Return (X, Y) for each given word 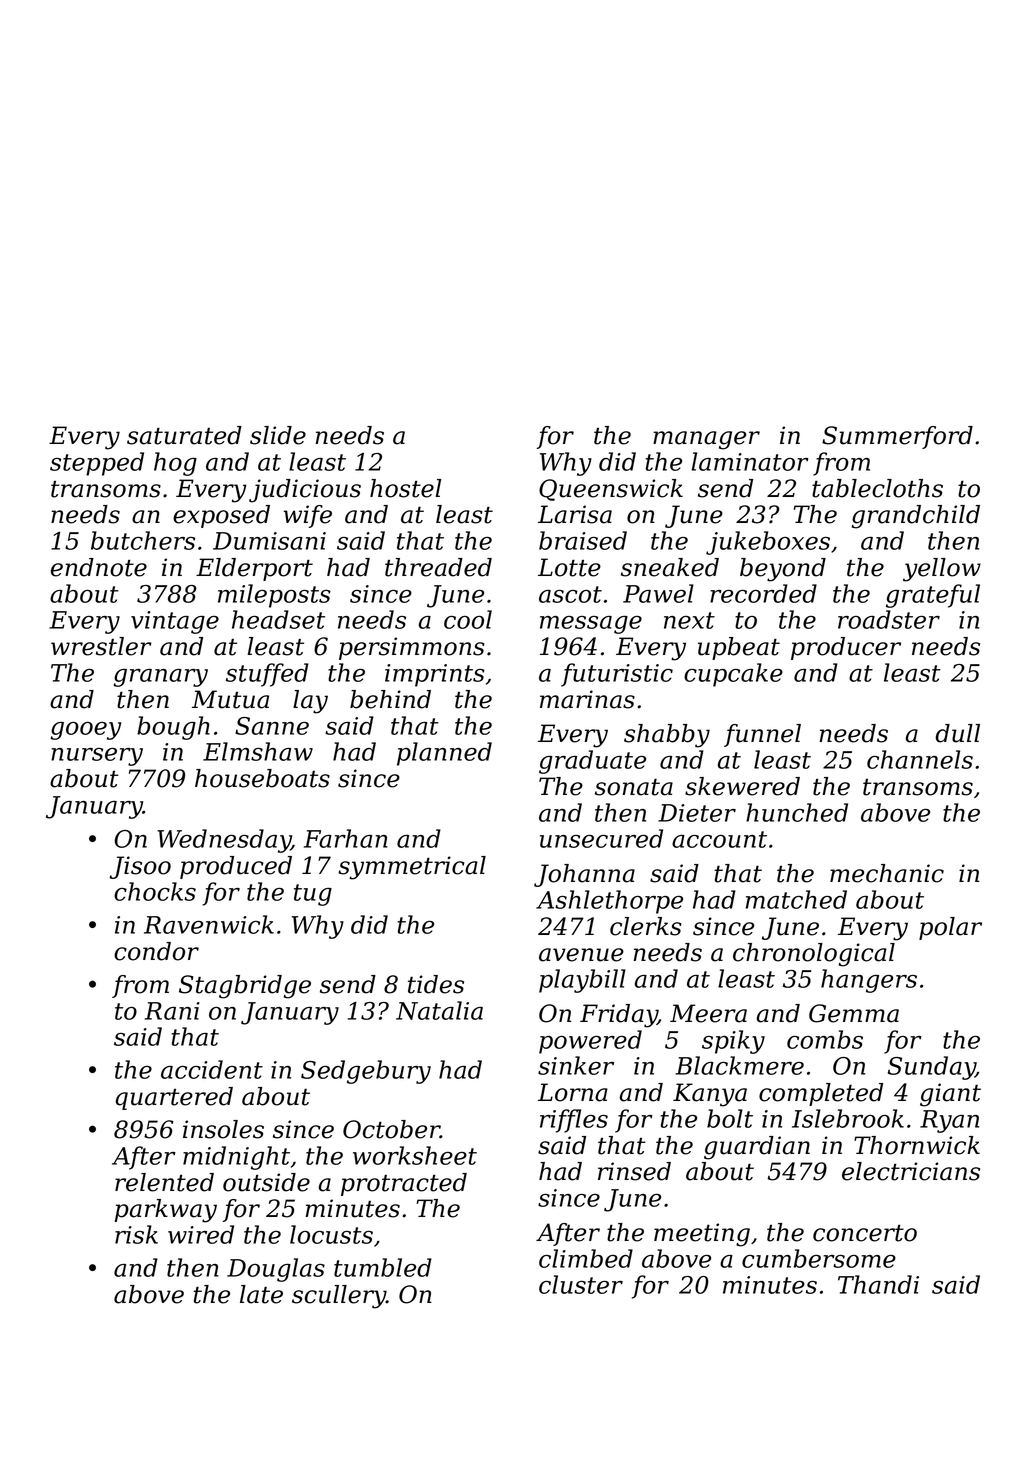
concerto (865, 1233)
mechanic (887, 873)
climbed (586, 1258)
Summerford (897, 437)
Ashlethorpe (609, 902)
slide (278, 435)
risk (136, 1234)
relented (164, 1182)
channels (920, 759)
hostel (405, 488)
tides (436, 984)
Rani (172, 1011)
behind (390, 699)
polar (950, 928)
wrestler (101, 646)
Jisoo (140, 867)
